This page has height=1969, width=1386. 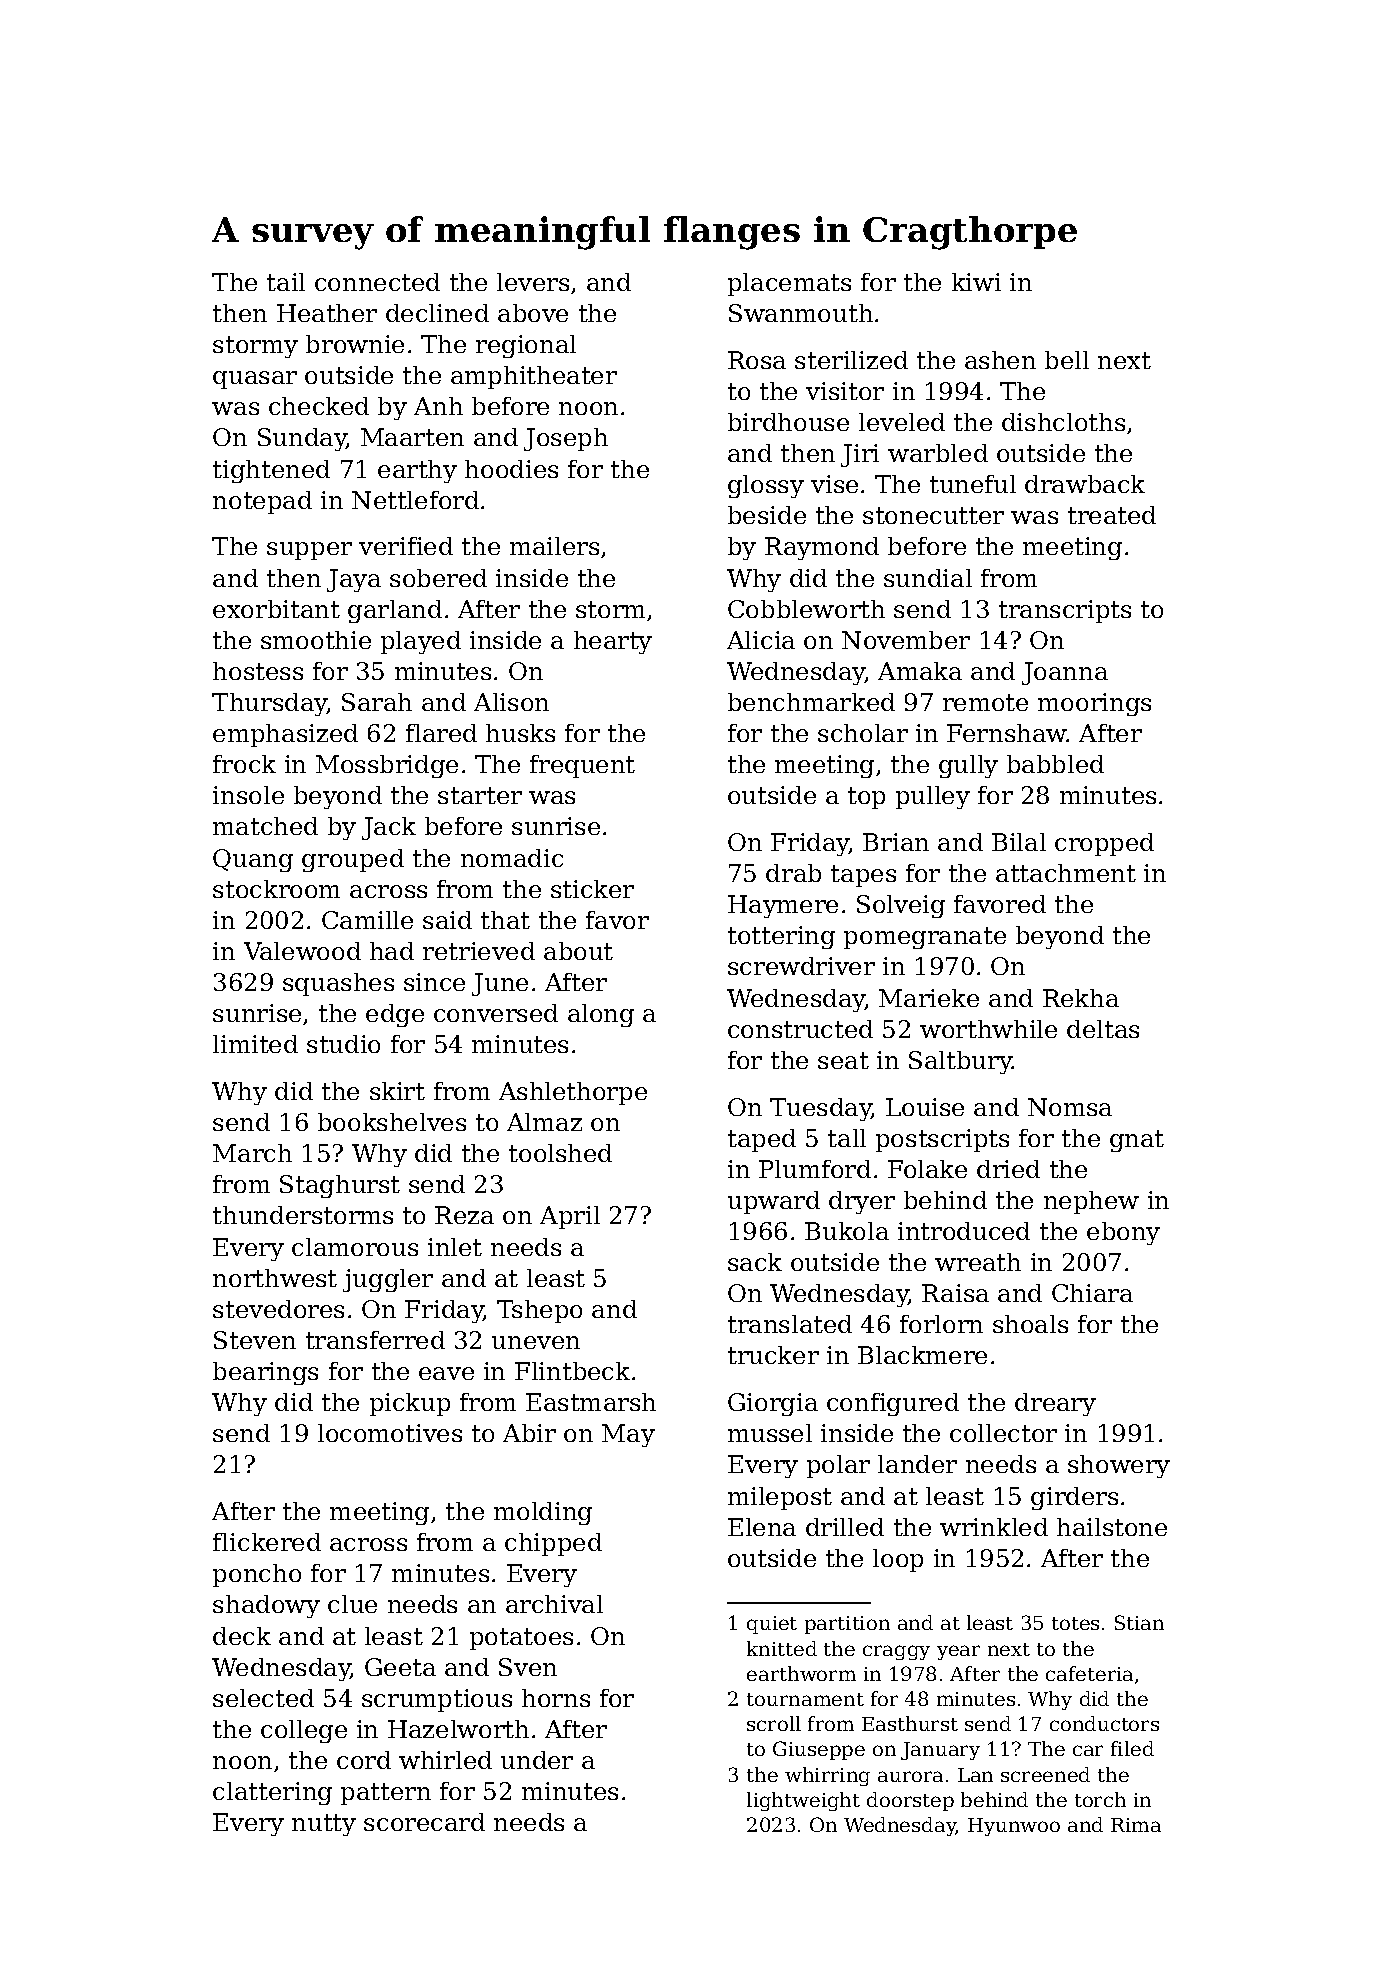 What do you see at coordinates (1070, 1107) in the page?
I see `Nomsa` at bounding box center [1070, 1107].
